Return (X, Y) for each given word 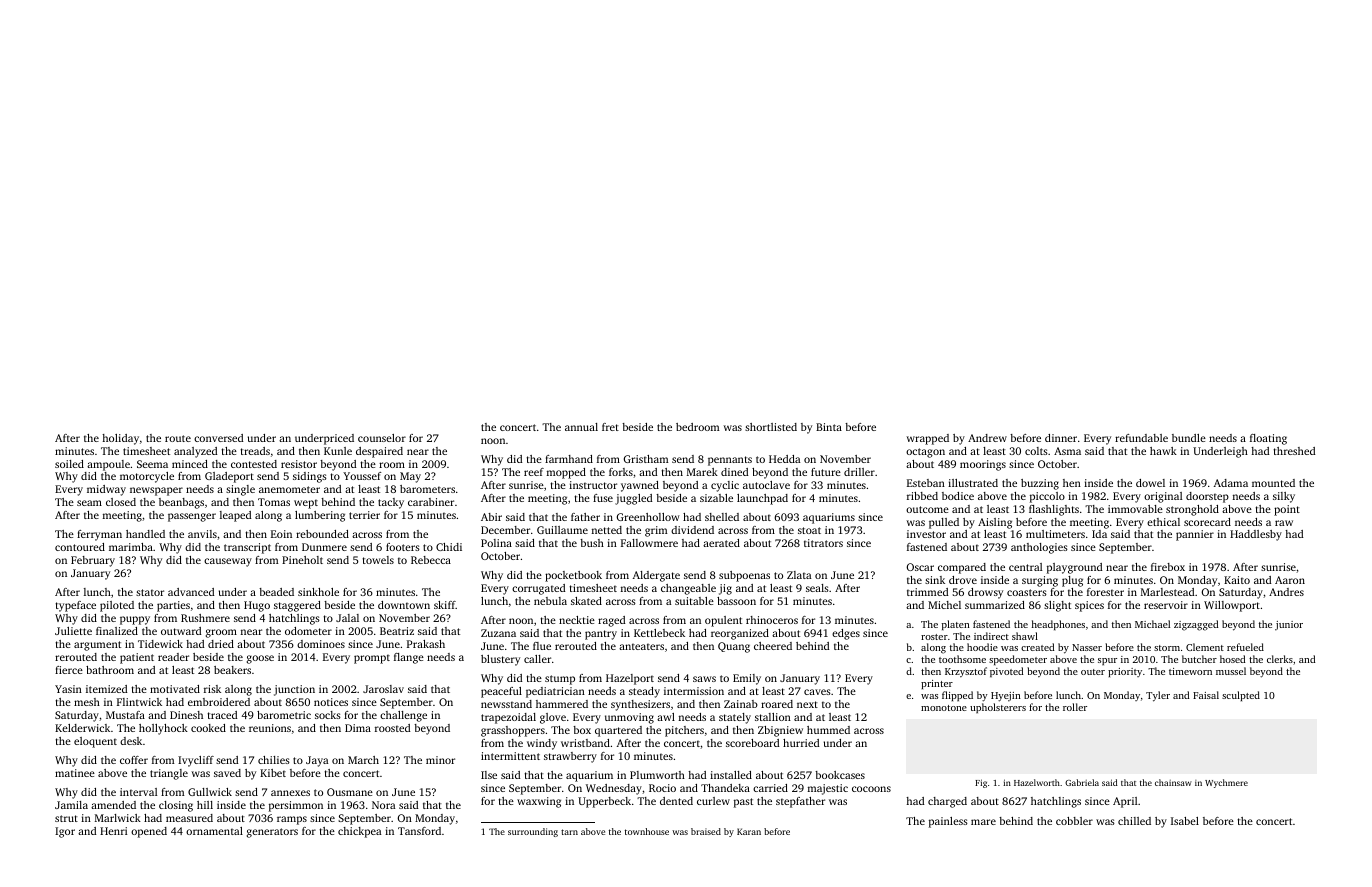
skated (586, 601)
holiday (120, 439)
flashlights (1054, 510)
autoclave (766, 485)
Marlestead (1168, 592)
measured (189, 818)
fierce (69, 670)
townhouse (647, 831)
